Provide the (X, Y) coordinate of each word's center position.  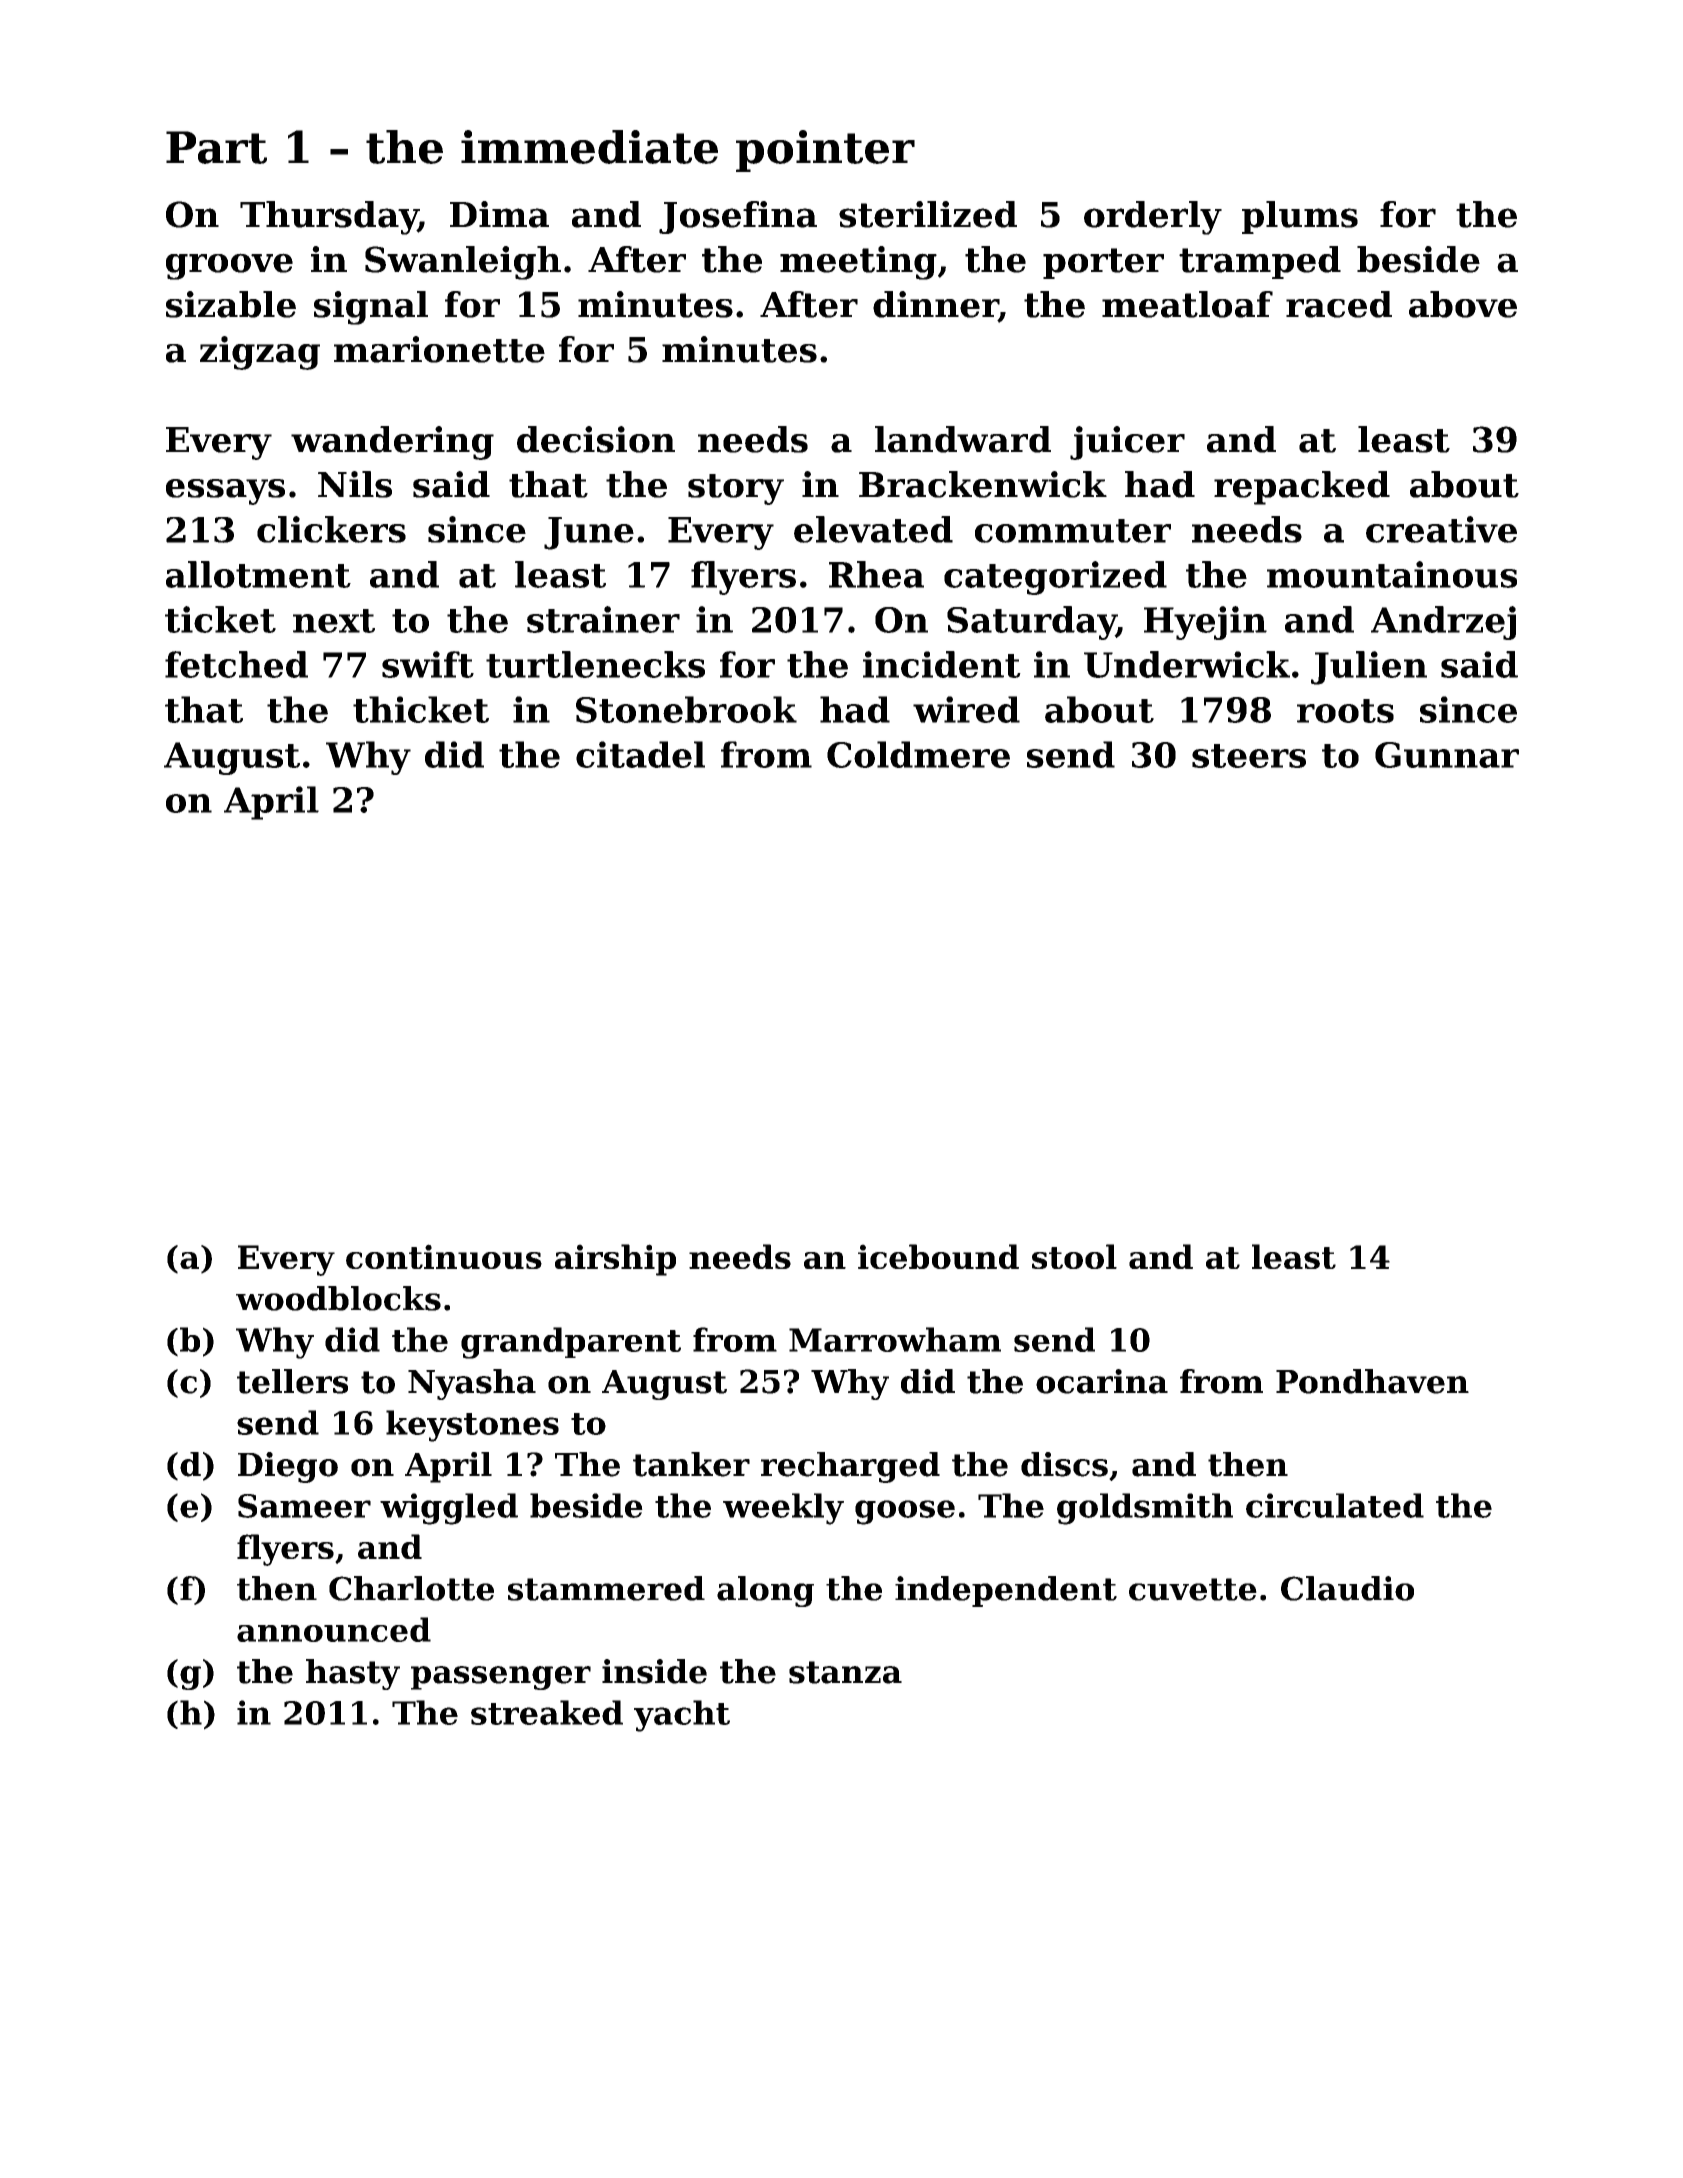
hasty (353, 1674)
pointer (825, 151)
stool (1074, 1256)
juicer (1127, 443)
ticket (220, 619)
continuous (444, 1256)
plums (1300, 217)
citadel (640, 754)
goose (905, 1512)
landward (963, 439)
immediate (589, 147)
